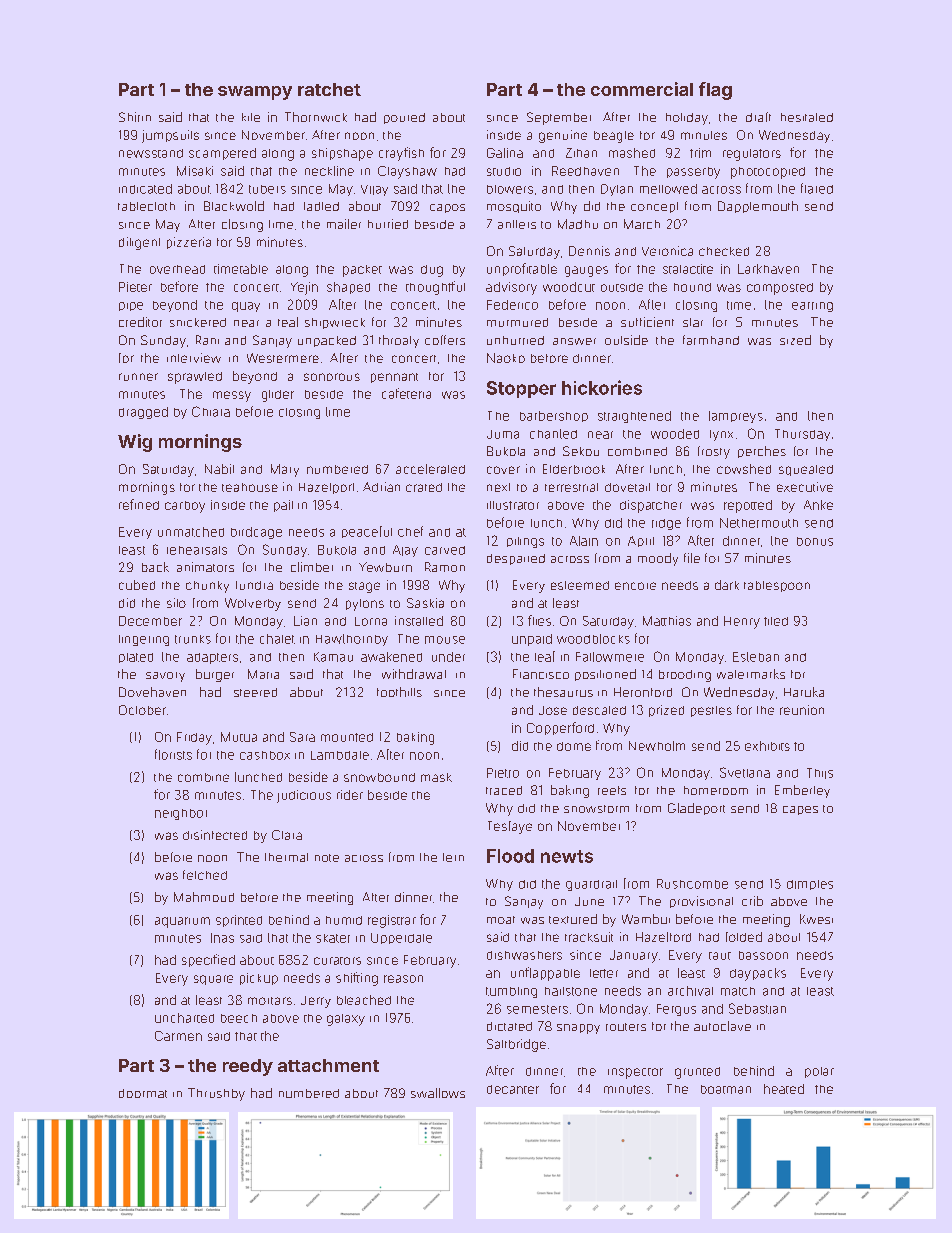 This document has width=952, height=1233. I want to click on Gladeport, so click(696, 809).
